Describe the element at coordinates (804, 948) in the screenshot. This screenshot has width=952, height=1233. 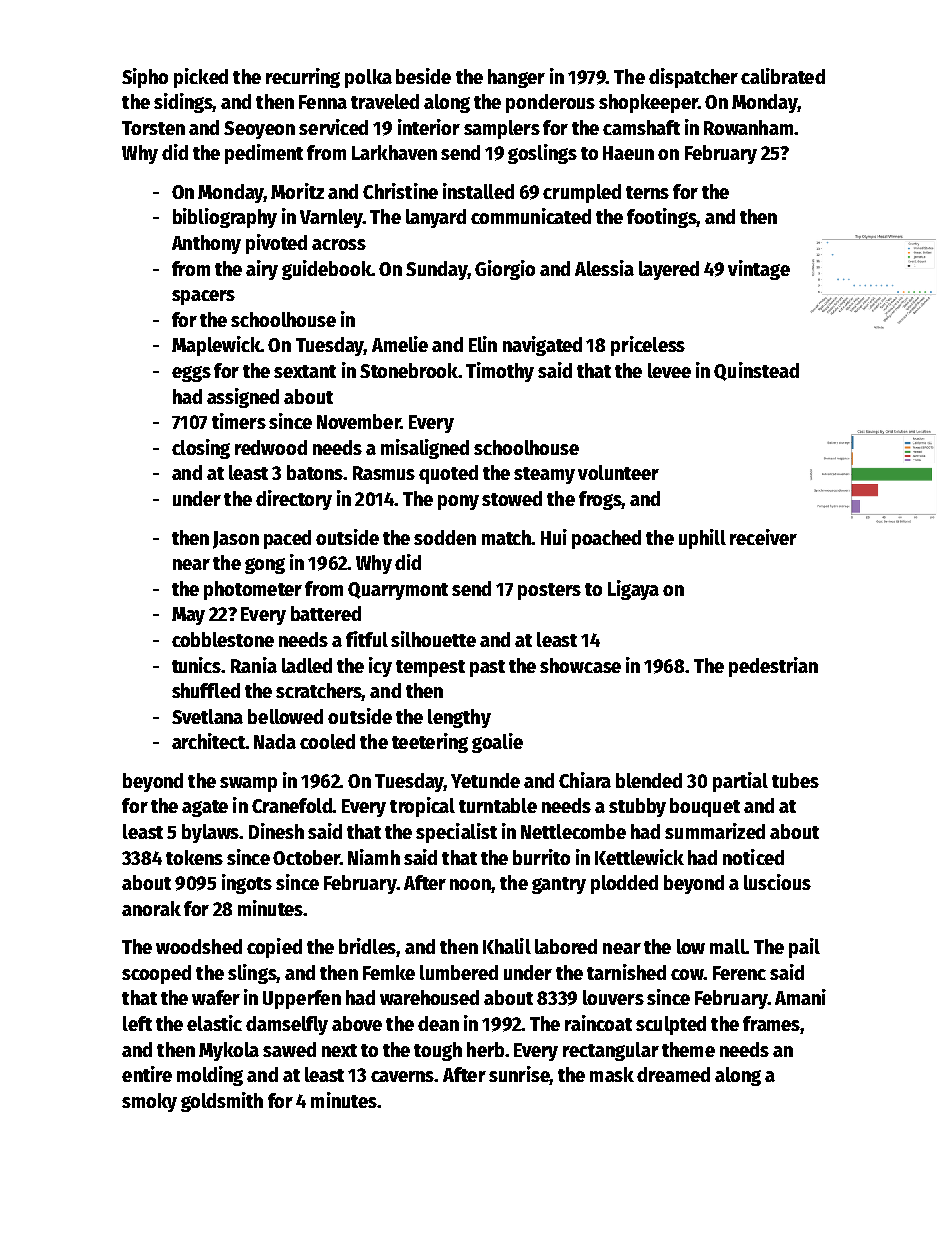
I see `pail` at that location.
